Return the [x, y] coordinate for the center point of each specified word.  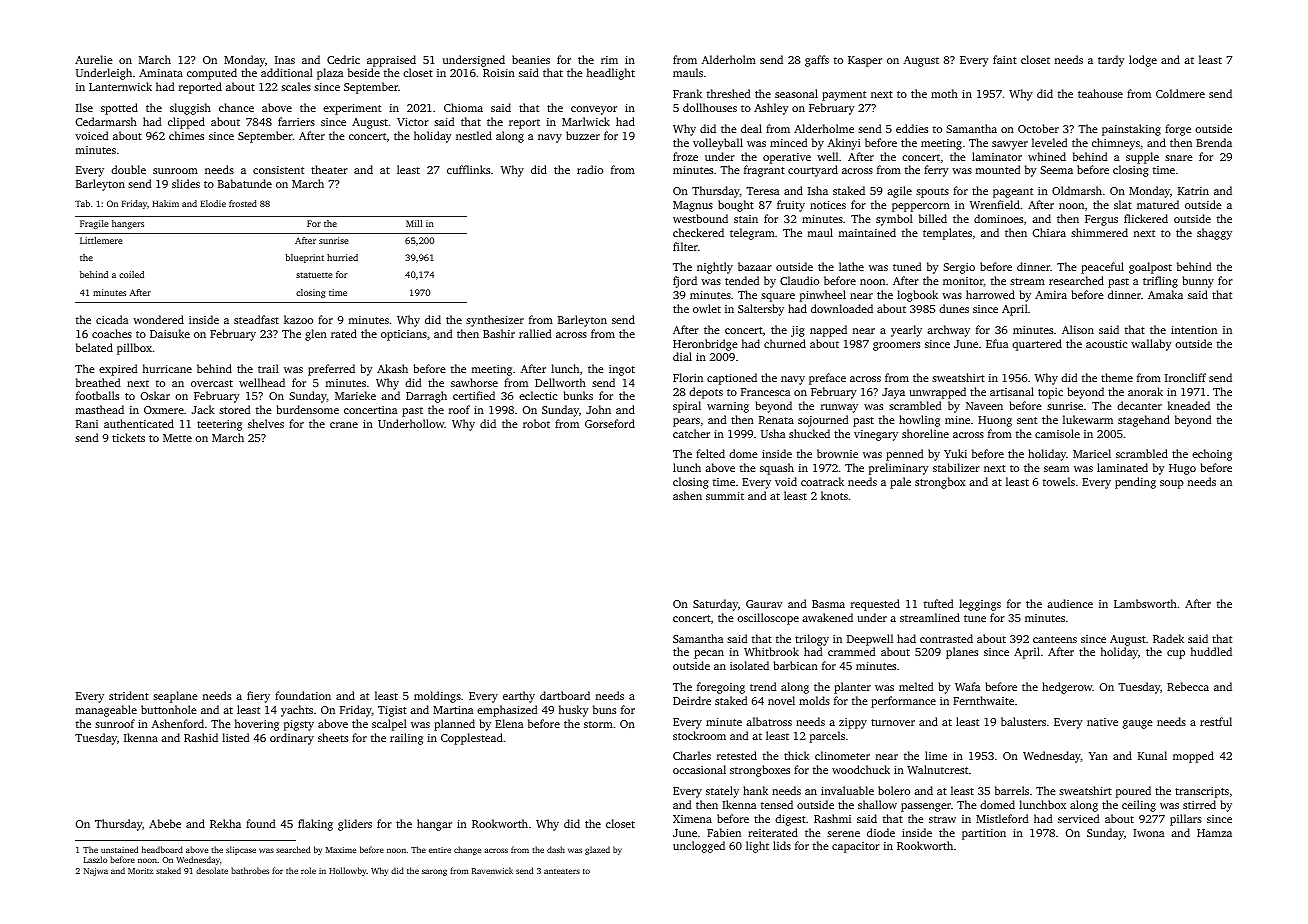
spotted [119, 109]
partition [984, 834]
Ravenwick [492, 870]
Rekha [225, 823]
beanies [531, 59]
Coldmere [1180, 93]
